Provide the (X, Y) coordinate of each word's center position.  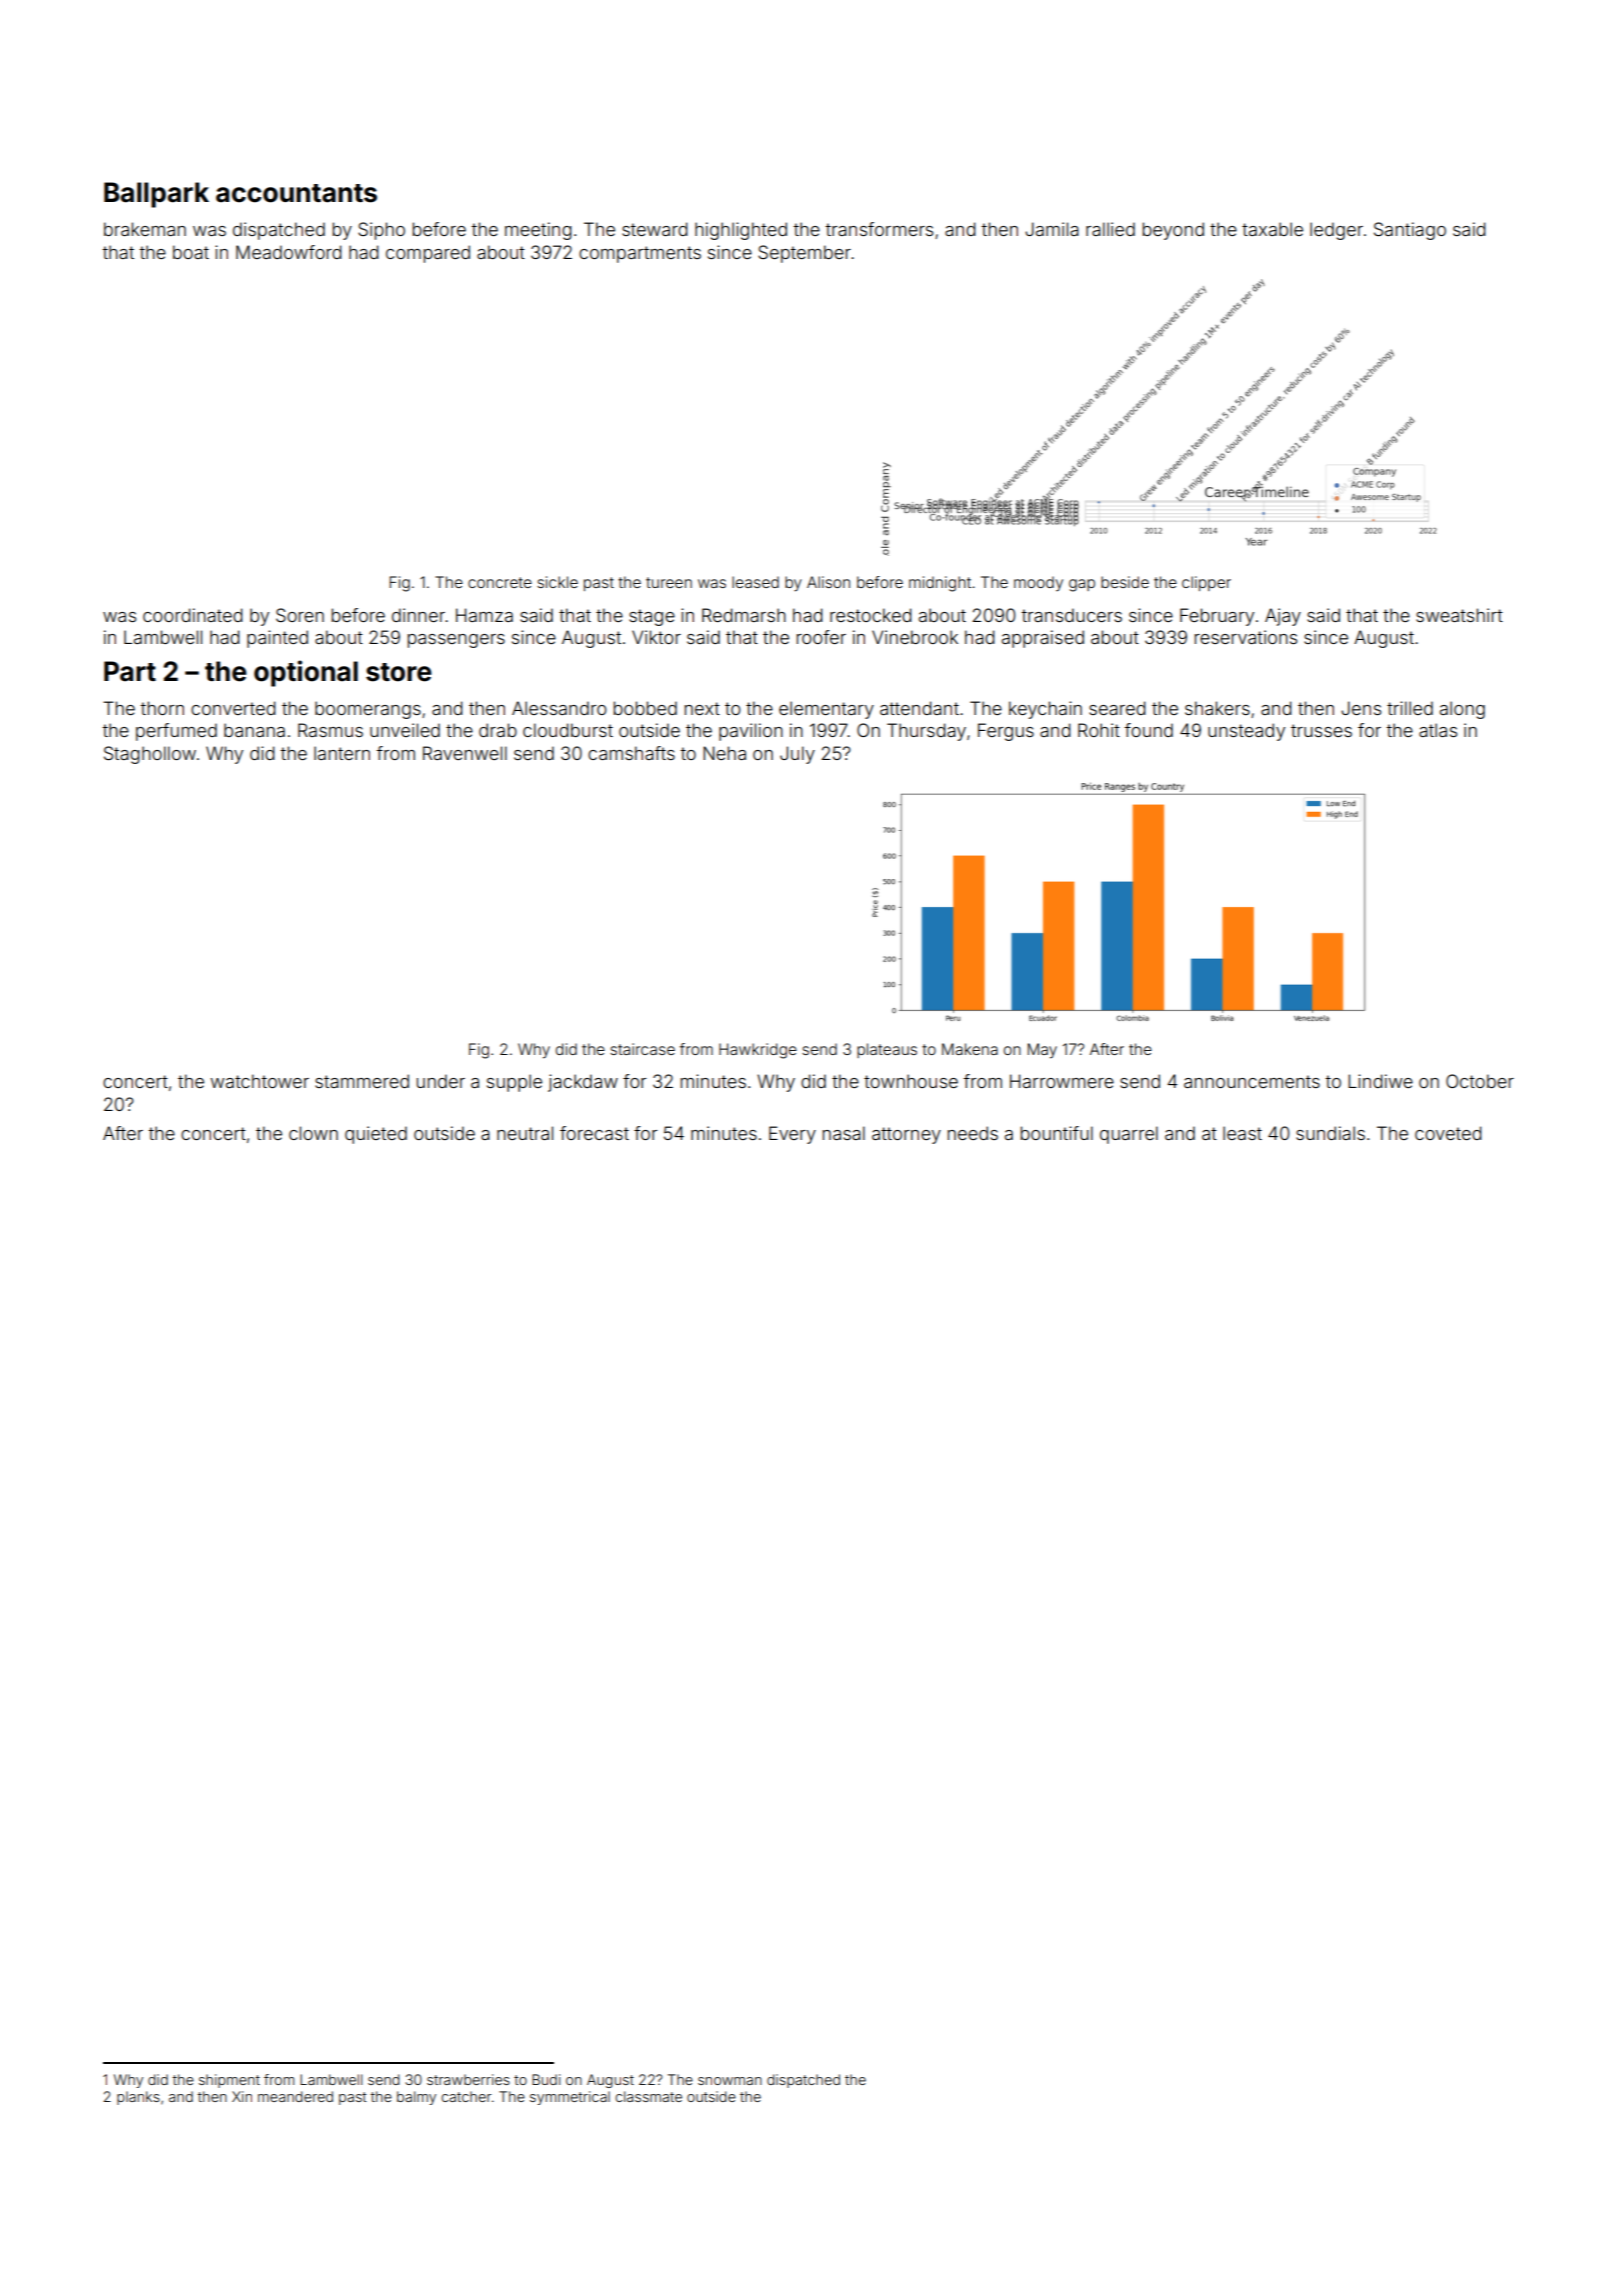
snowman (730, 2081)
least (1242, 1133)
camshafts (631, 753)
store (399, 672)
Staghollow (150, 755)
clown (313, 1133)
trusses (1321, 730)
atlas (1438, 730)
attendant (919, 708)
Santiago (1410, 231)
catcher (466, 2096)
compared (428, 254)
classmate (648, 2096)
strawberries (468, 2079)
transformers (879, 229)
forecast (594, 1133)
